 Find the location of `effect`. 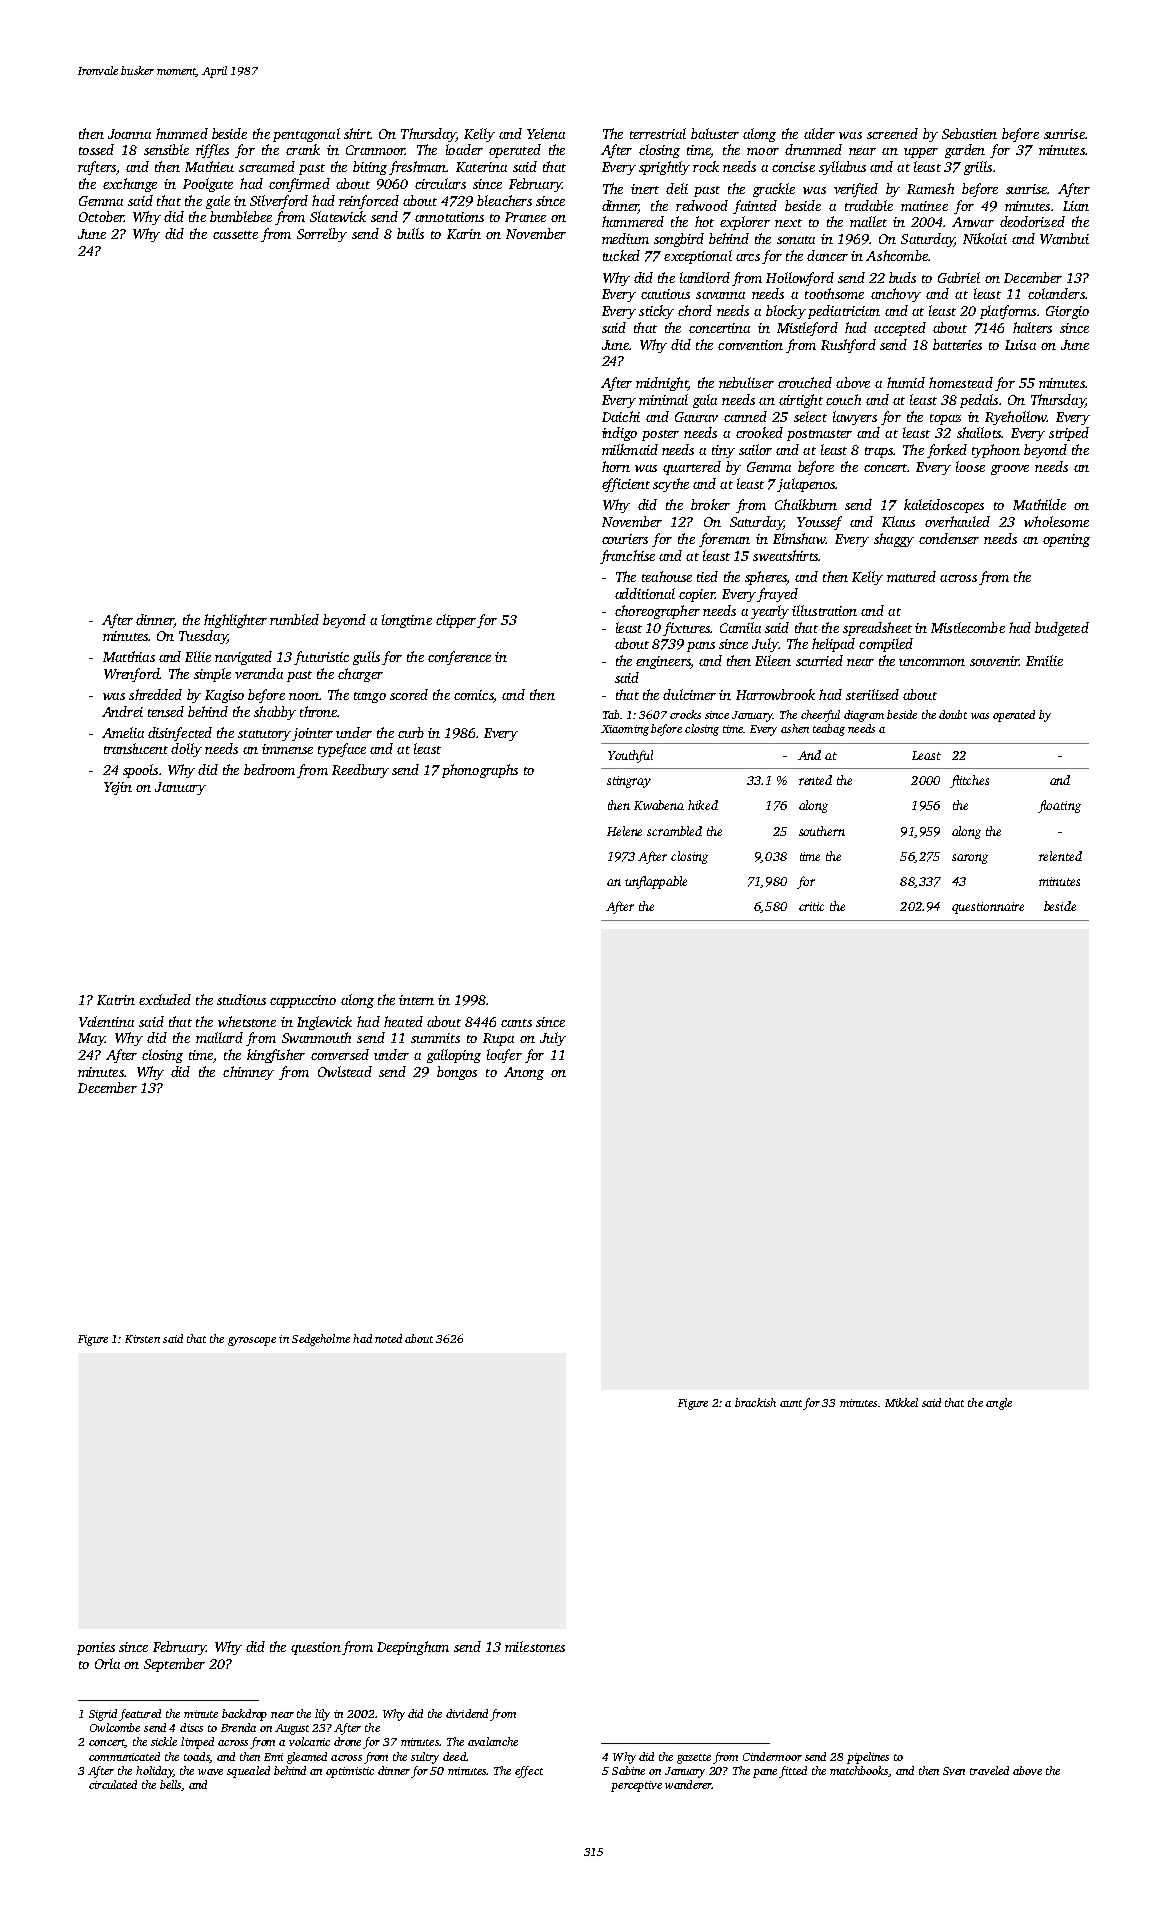

effect is located at coordinates (529, 1772).
